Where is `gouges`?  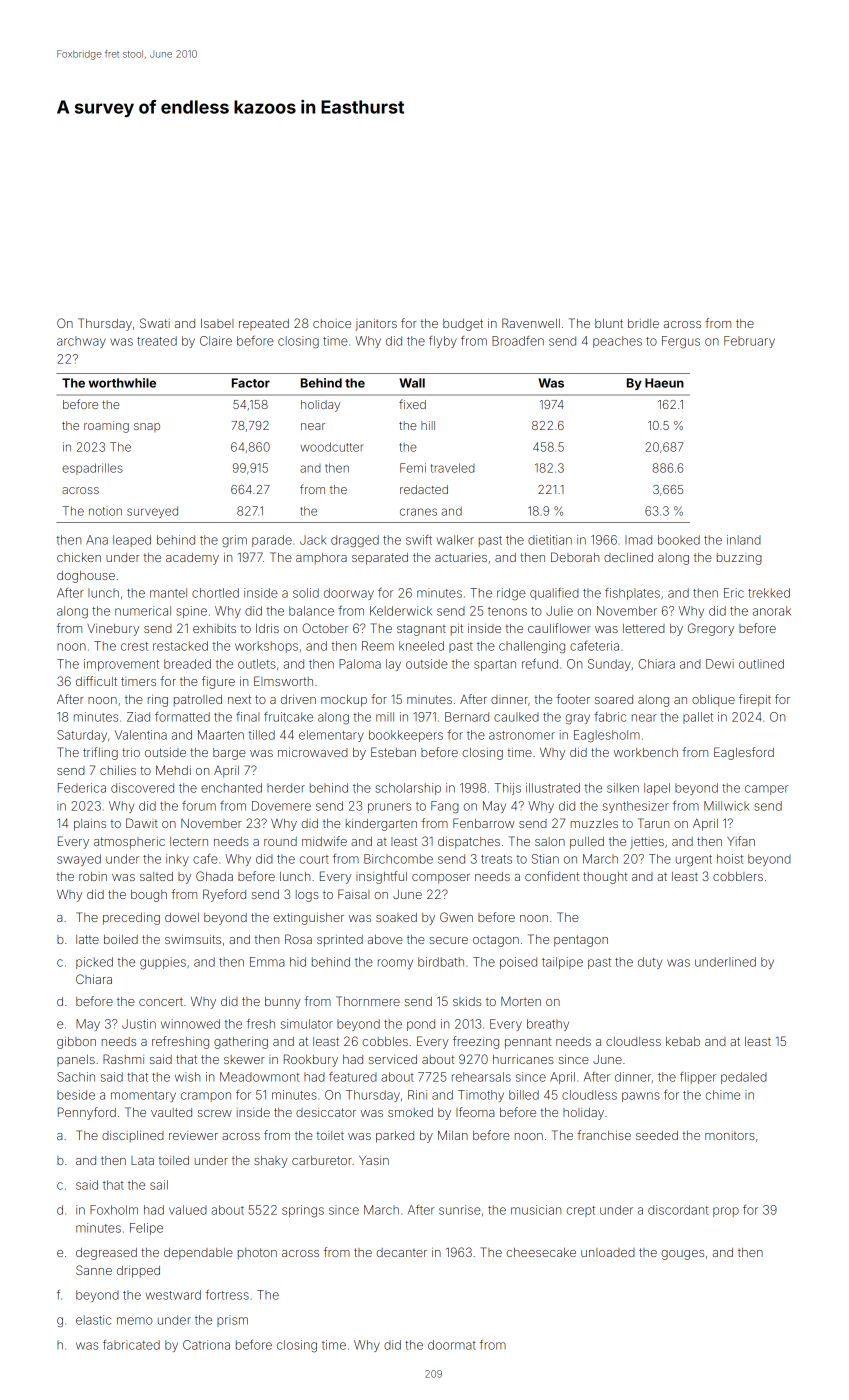 gouges is located at coordinates (683, 1255).
